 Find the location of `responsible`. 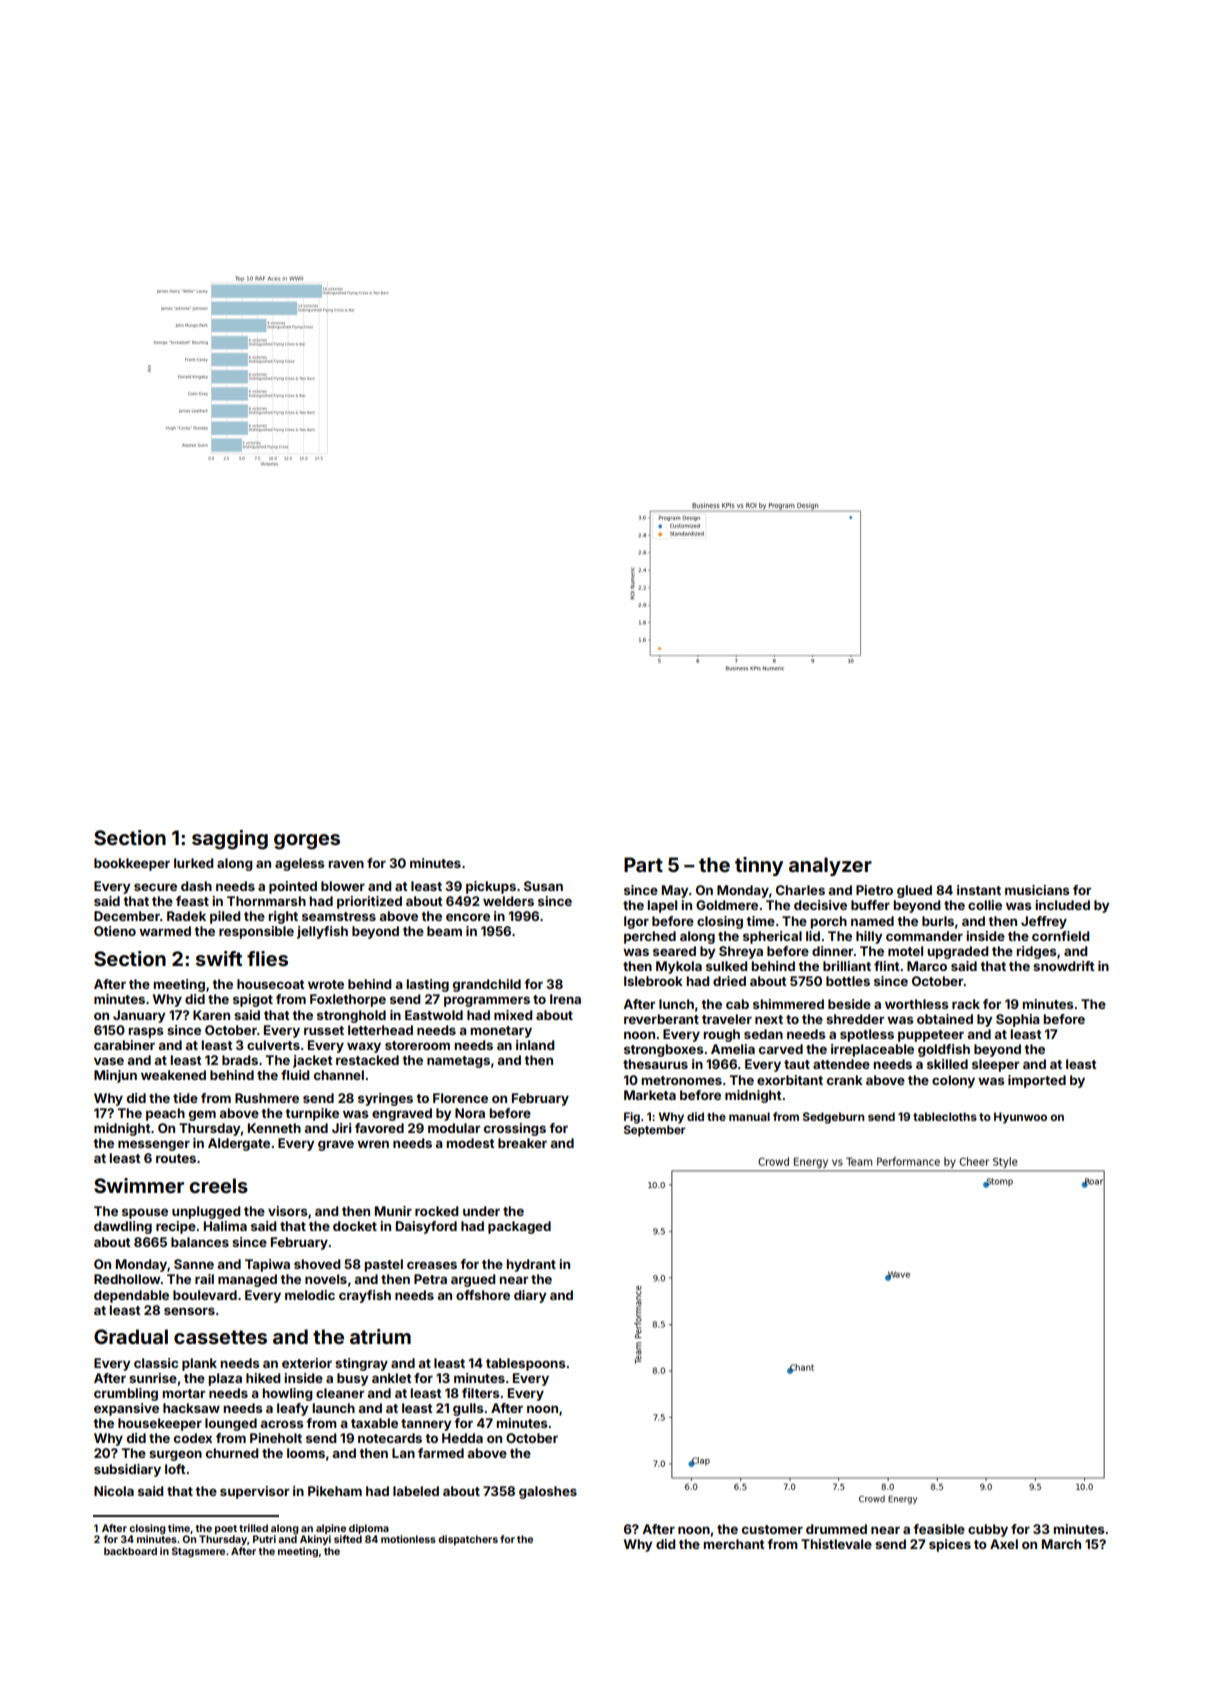

responsible is located at coordinates (256, 932).
